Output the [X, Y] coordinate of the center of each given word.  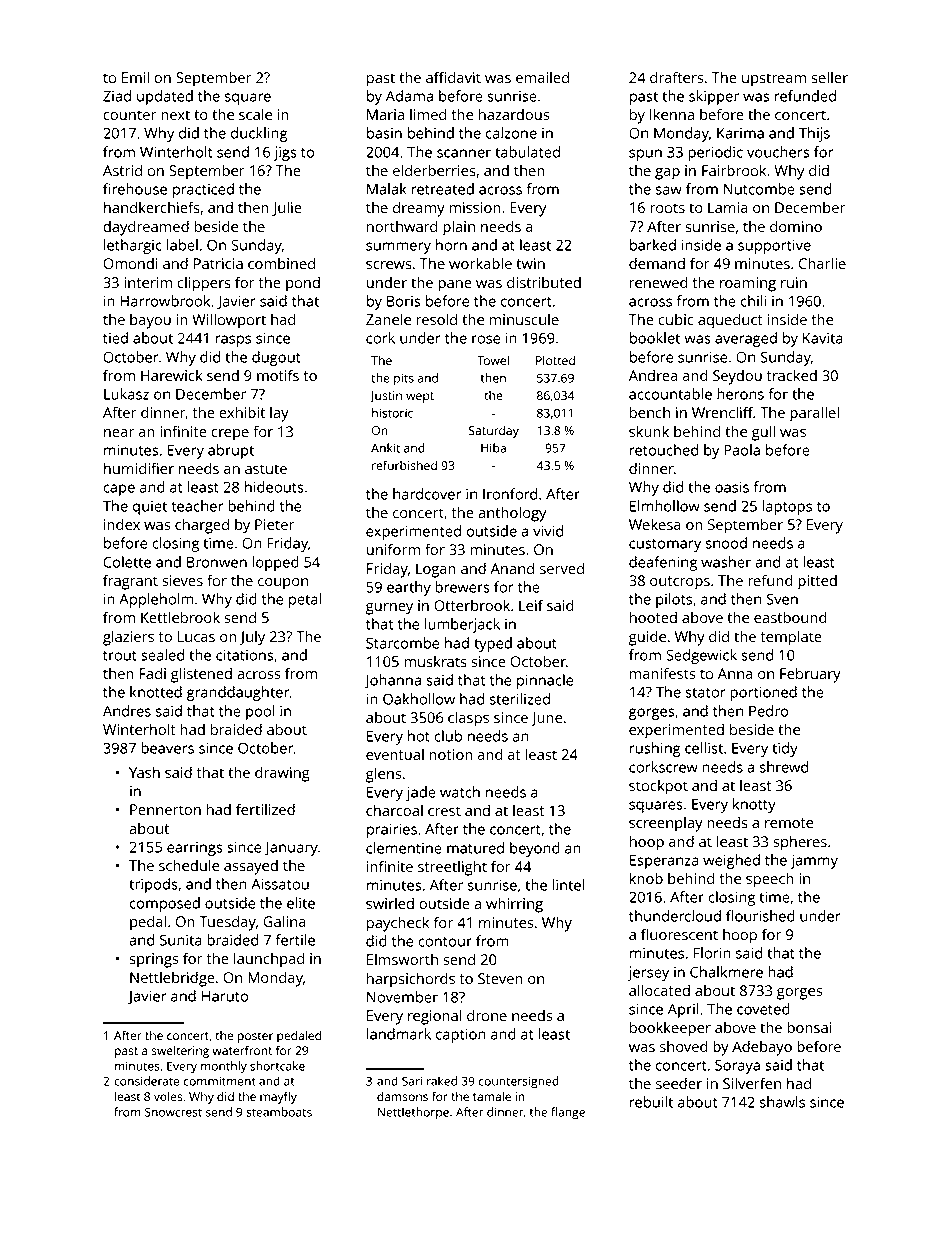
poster [255, 1037]
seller [830, 77]
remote [789, 823]
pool [260, 712]
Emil [135, 77]
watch [460, 792]
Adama [409, 96]
